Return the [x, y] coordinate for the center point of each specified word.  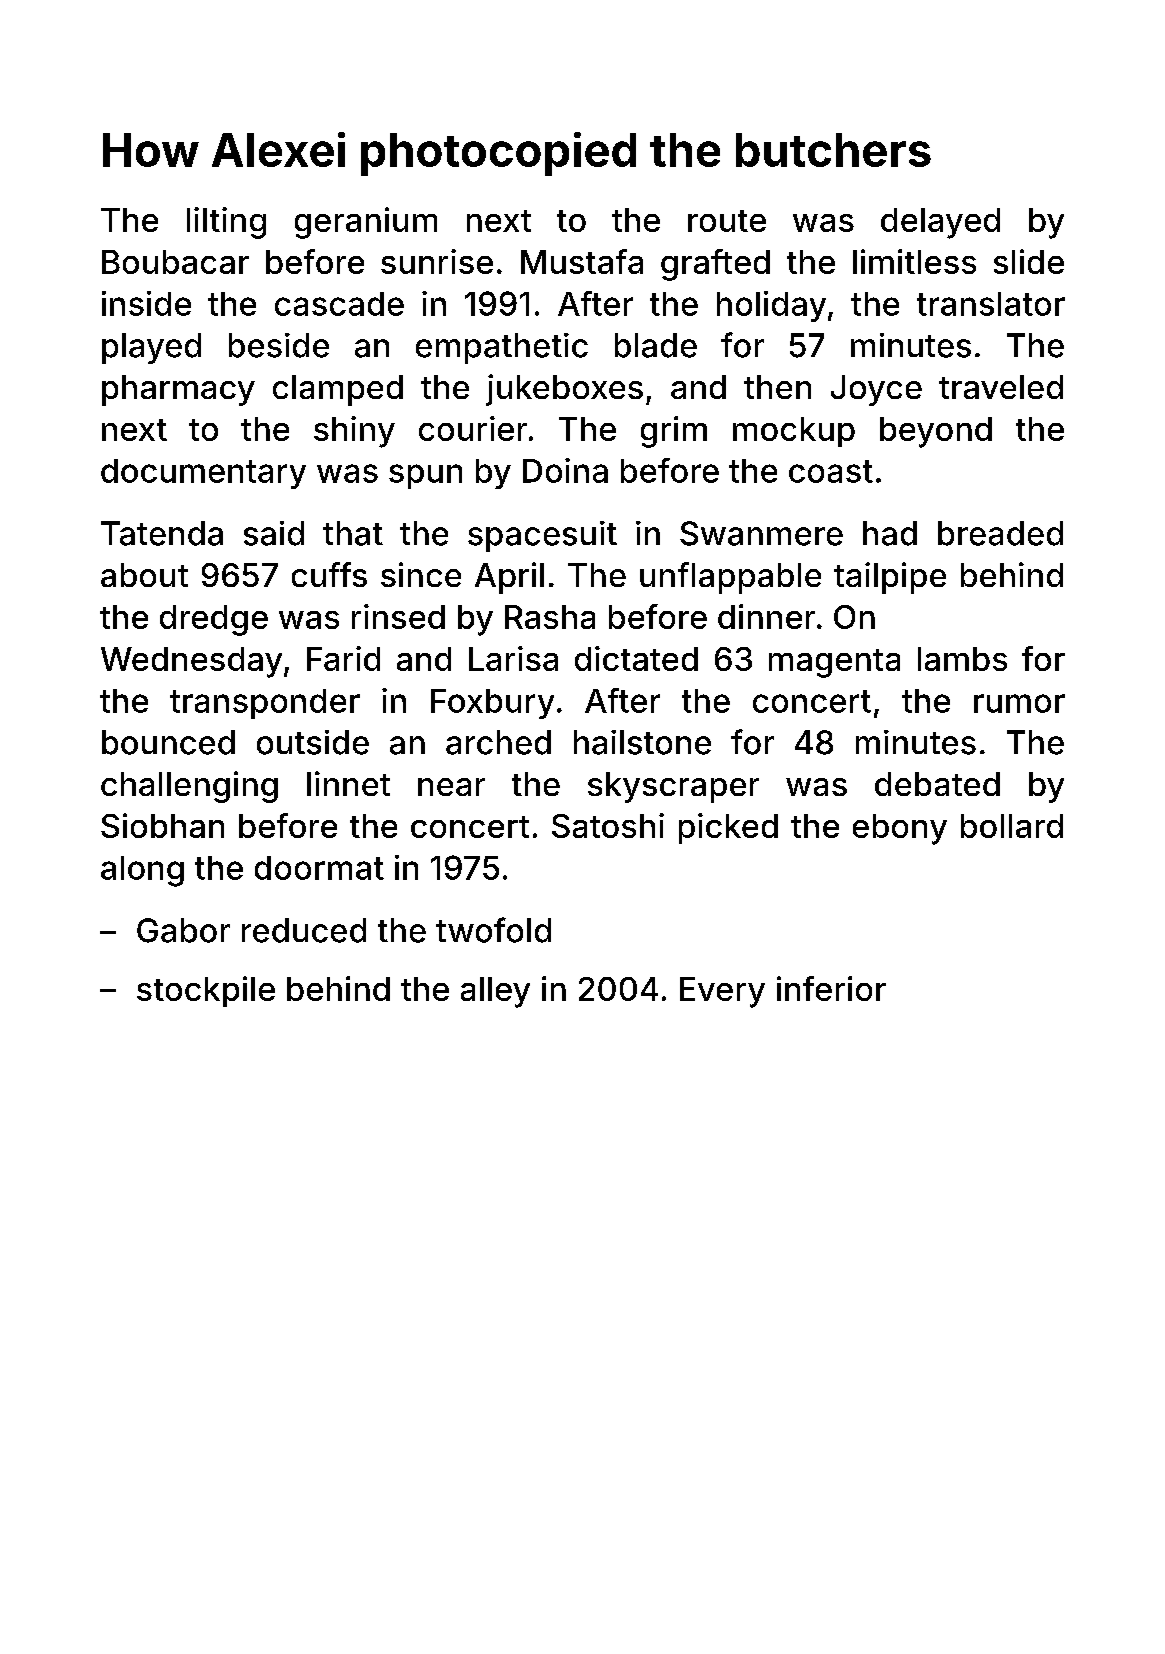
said [274, 533]
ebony [900, 829]
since [421, 574]
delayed [940, 223]
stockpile [206, 991]
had [890, 533]
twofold [493, 930]
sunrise [437, 261]
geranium [366, 223]
